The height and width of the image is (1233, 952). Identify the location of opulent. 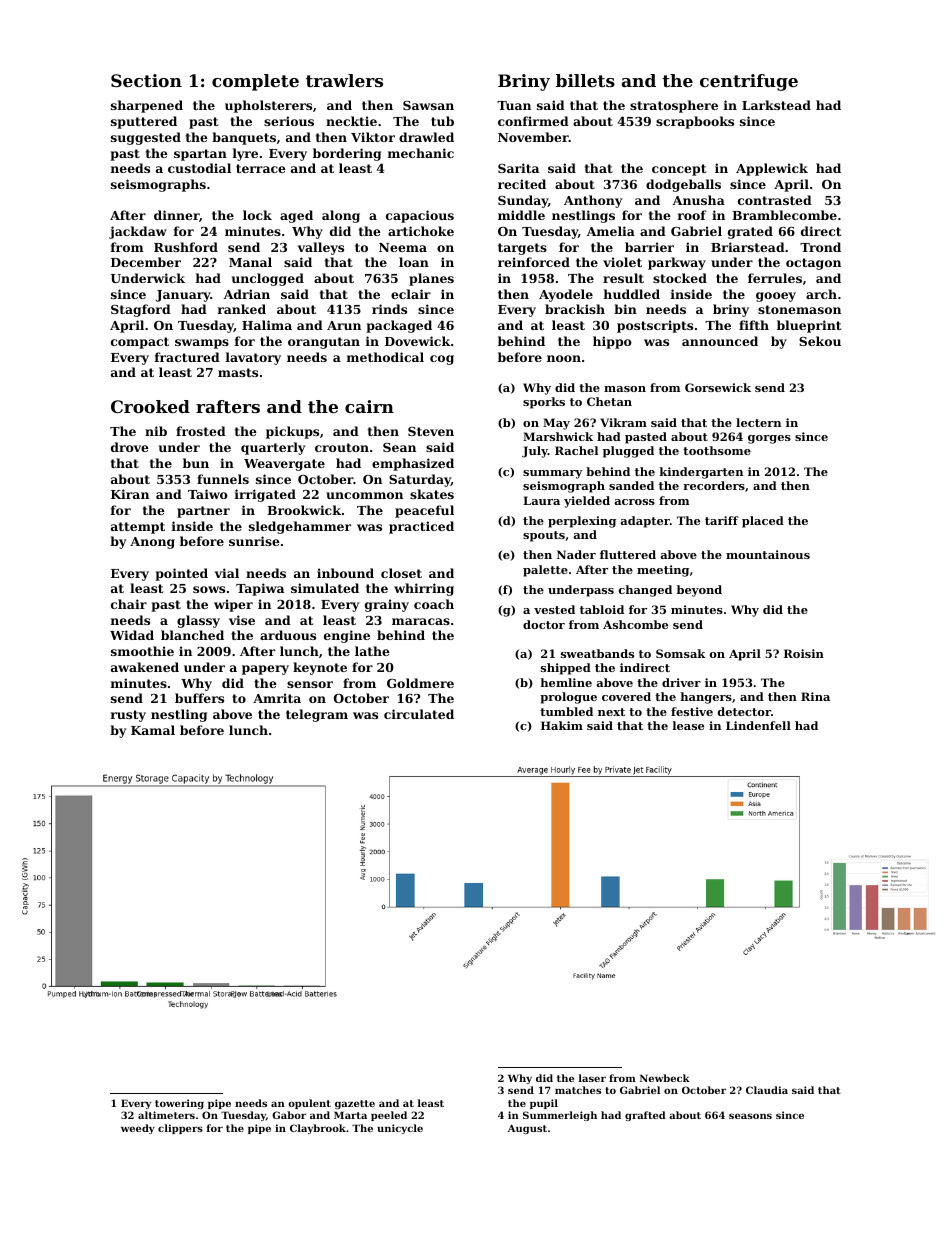
(309, 1104).
